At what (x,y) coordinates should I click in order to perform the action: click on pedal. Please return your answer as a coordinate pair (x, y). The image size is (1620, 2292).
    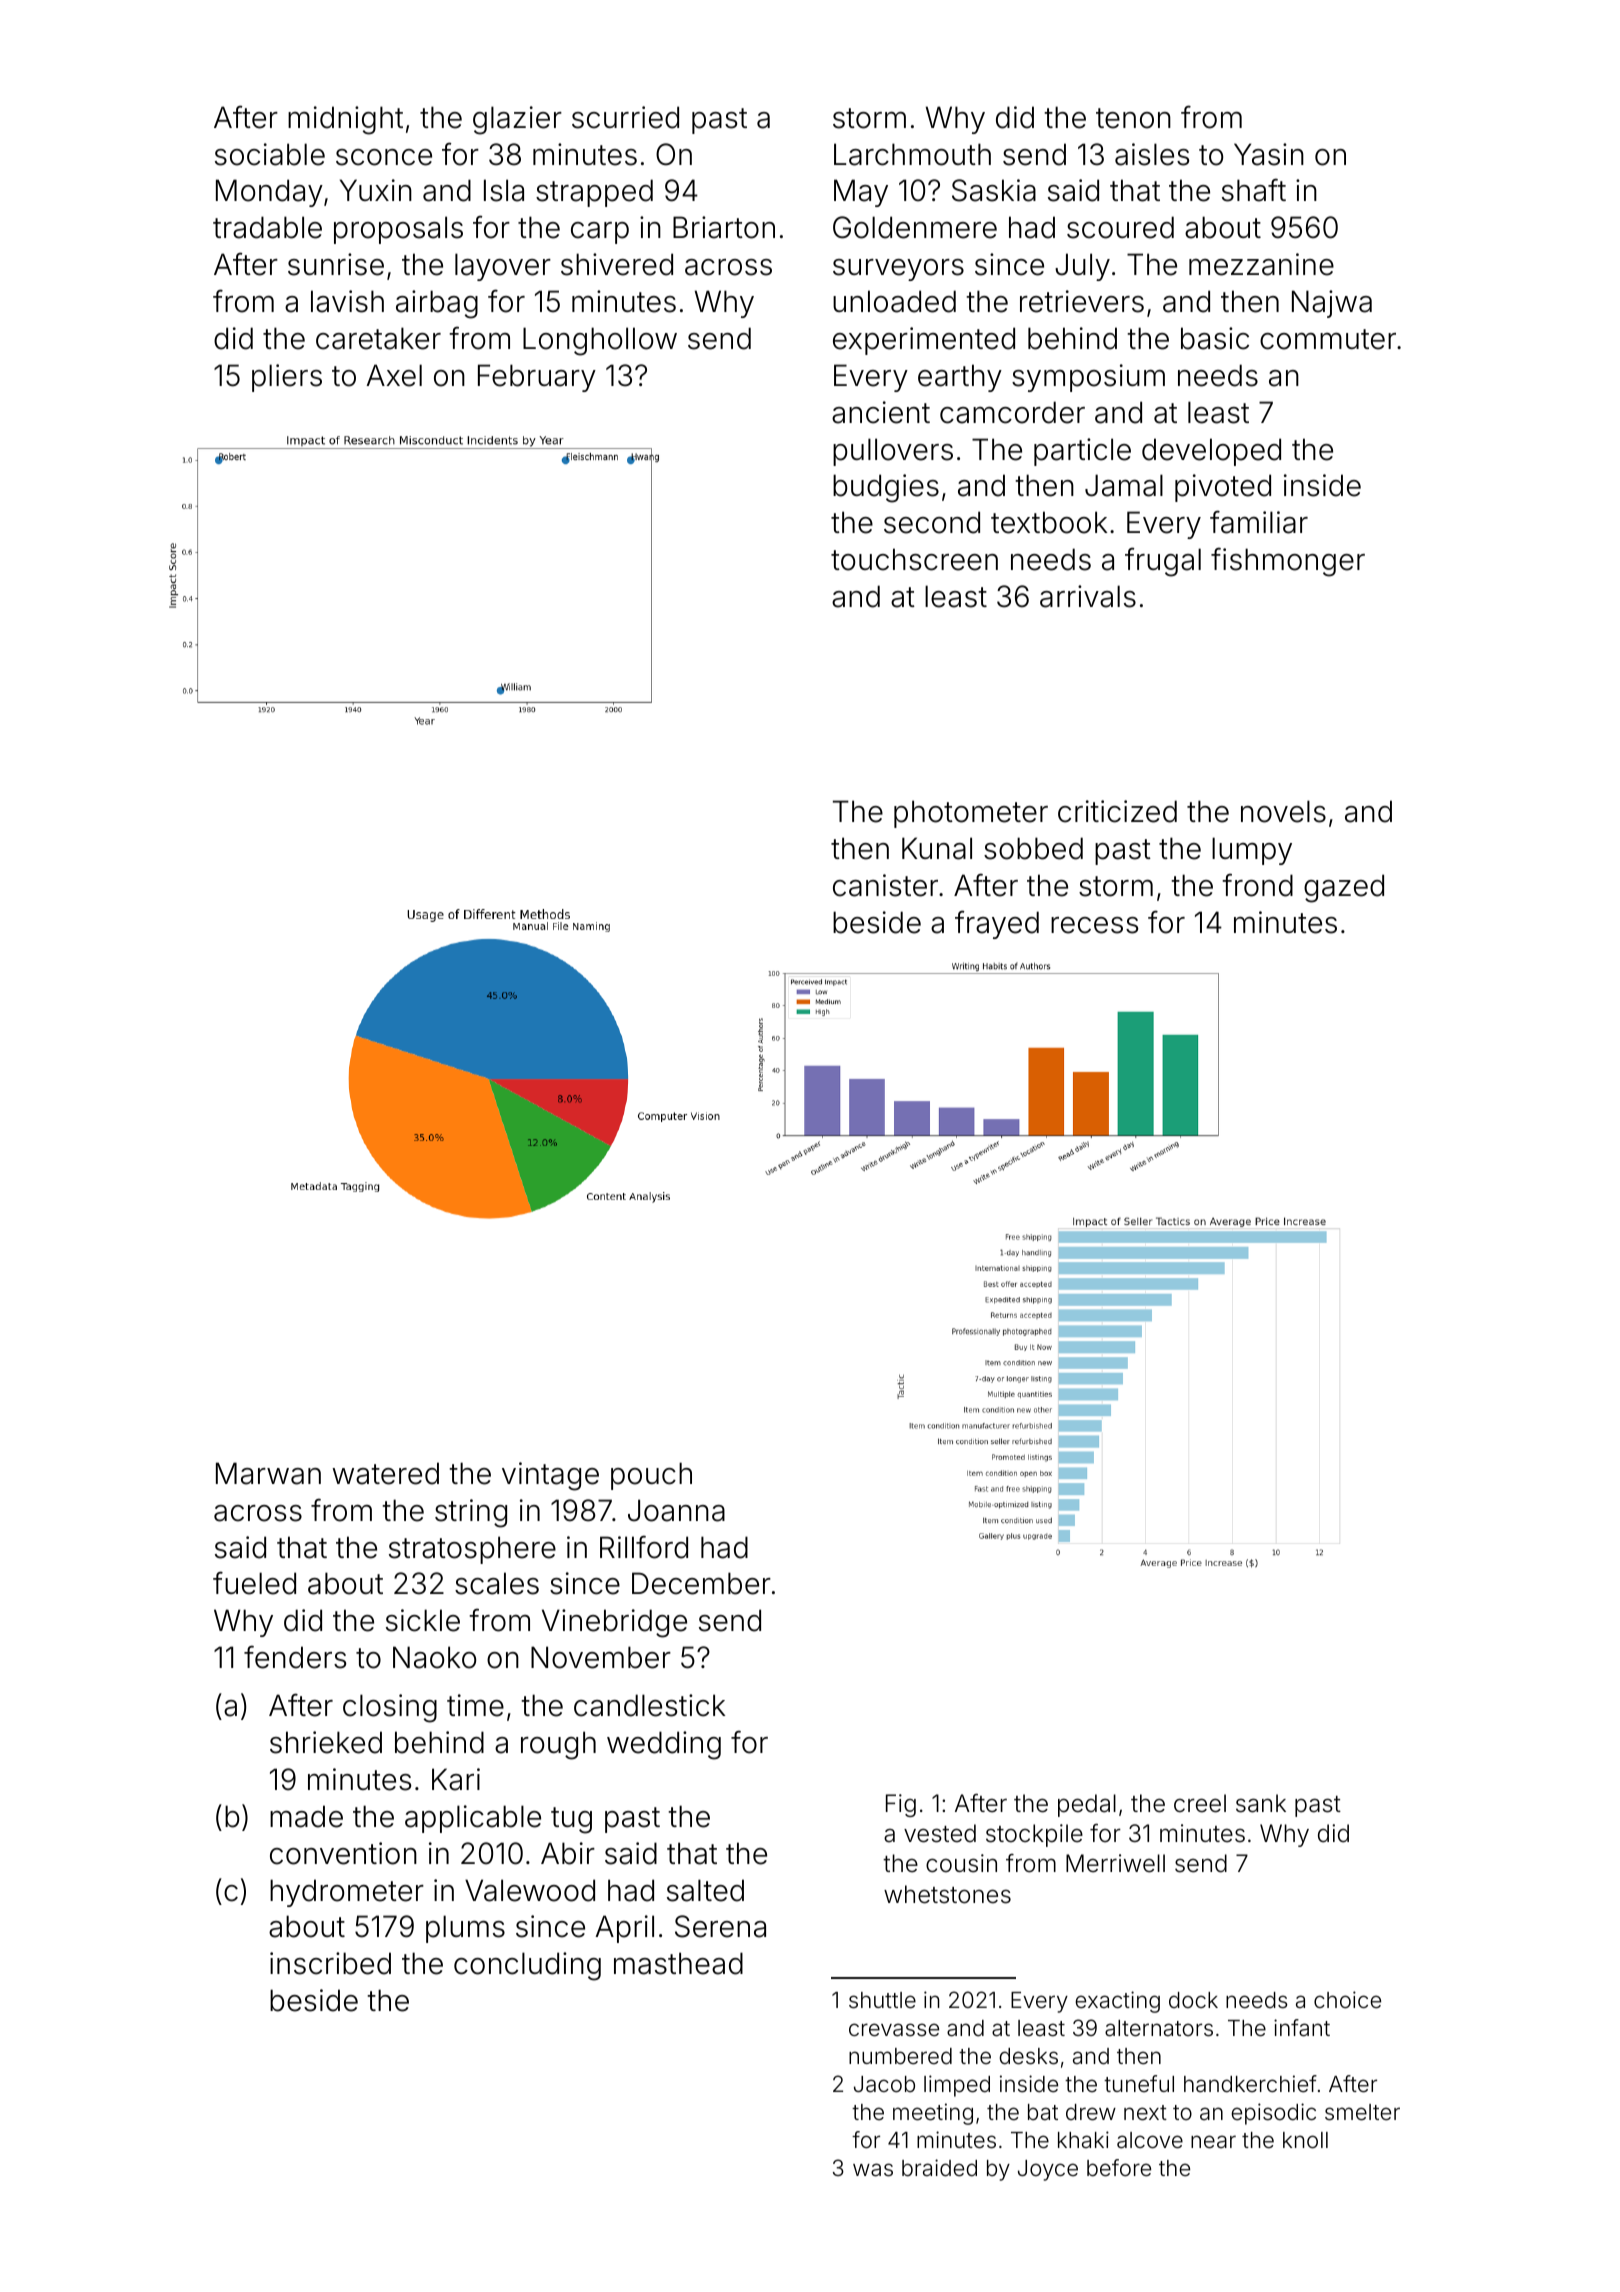
    Looking at the image, I should click on (1087, 1805).
